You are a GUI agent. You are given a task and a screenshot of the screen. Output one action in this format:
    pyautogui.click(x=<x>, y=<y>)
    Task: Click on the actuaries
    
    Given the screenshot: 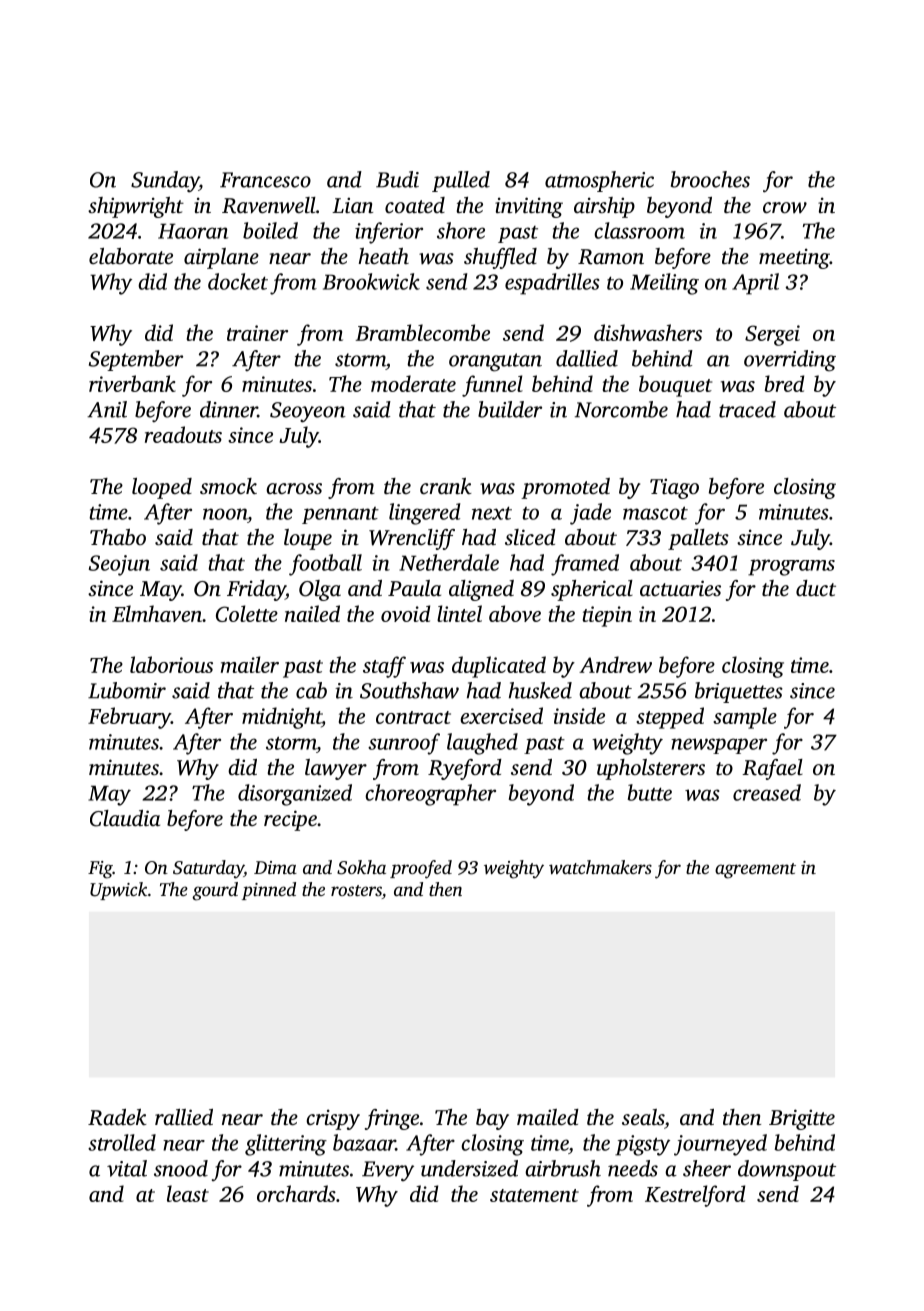 What is the action you would take?
    pyautogui.click(x=680, y=588)
